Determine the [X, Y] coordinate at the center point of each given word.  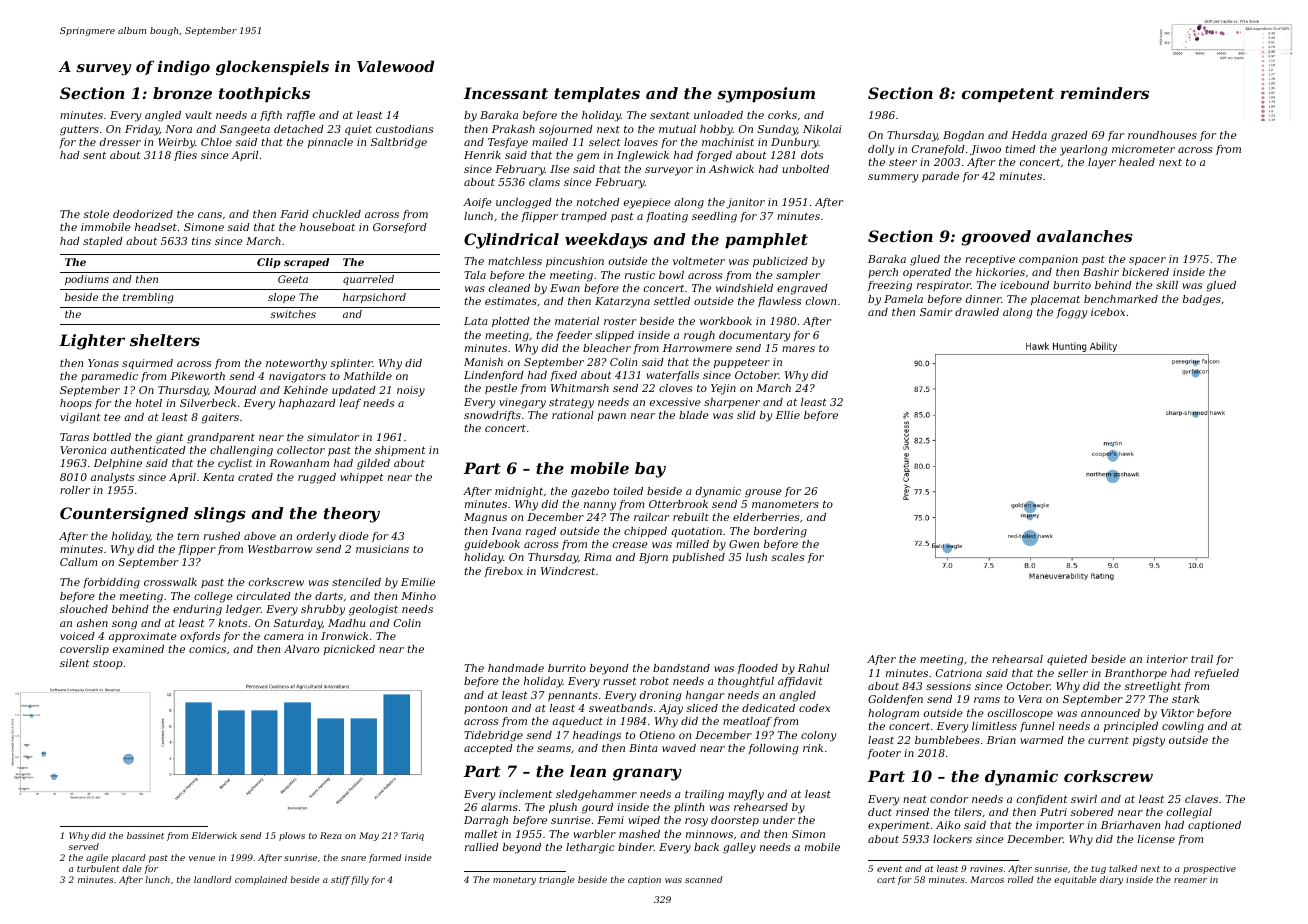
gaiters [220, 418]
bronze [182, 93]
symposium [766, 95]
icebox [1108, 312]
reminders [1104, 93]
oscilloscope [1020, 714]
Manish [483, 362]
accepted [488, 749]
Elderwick [214, 835]
